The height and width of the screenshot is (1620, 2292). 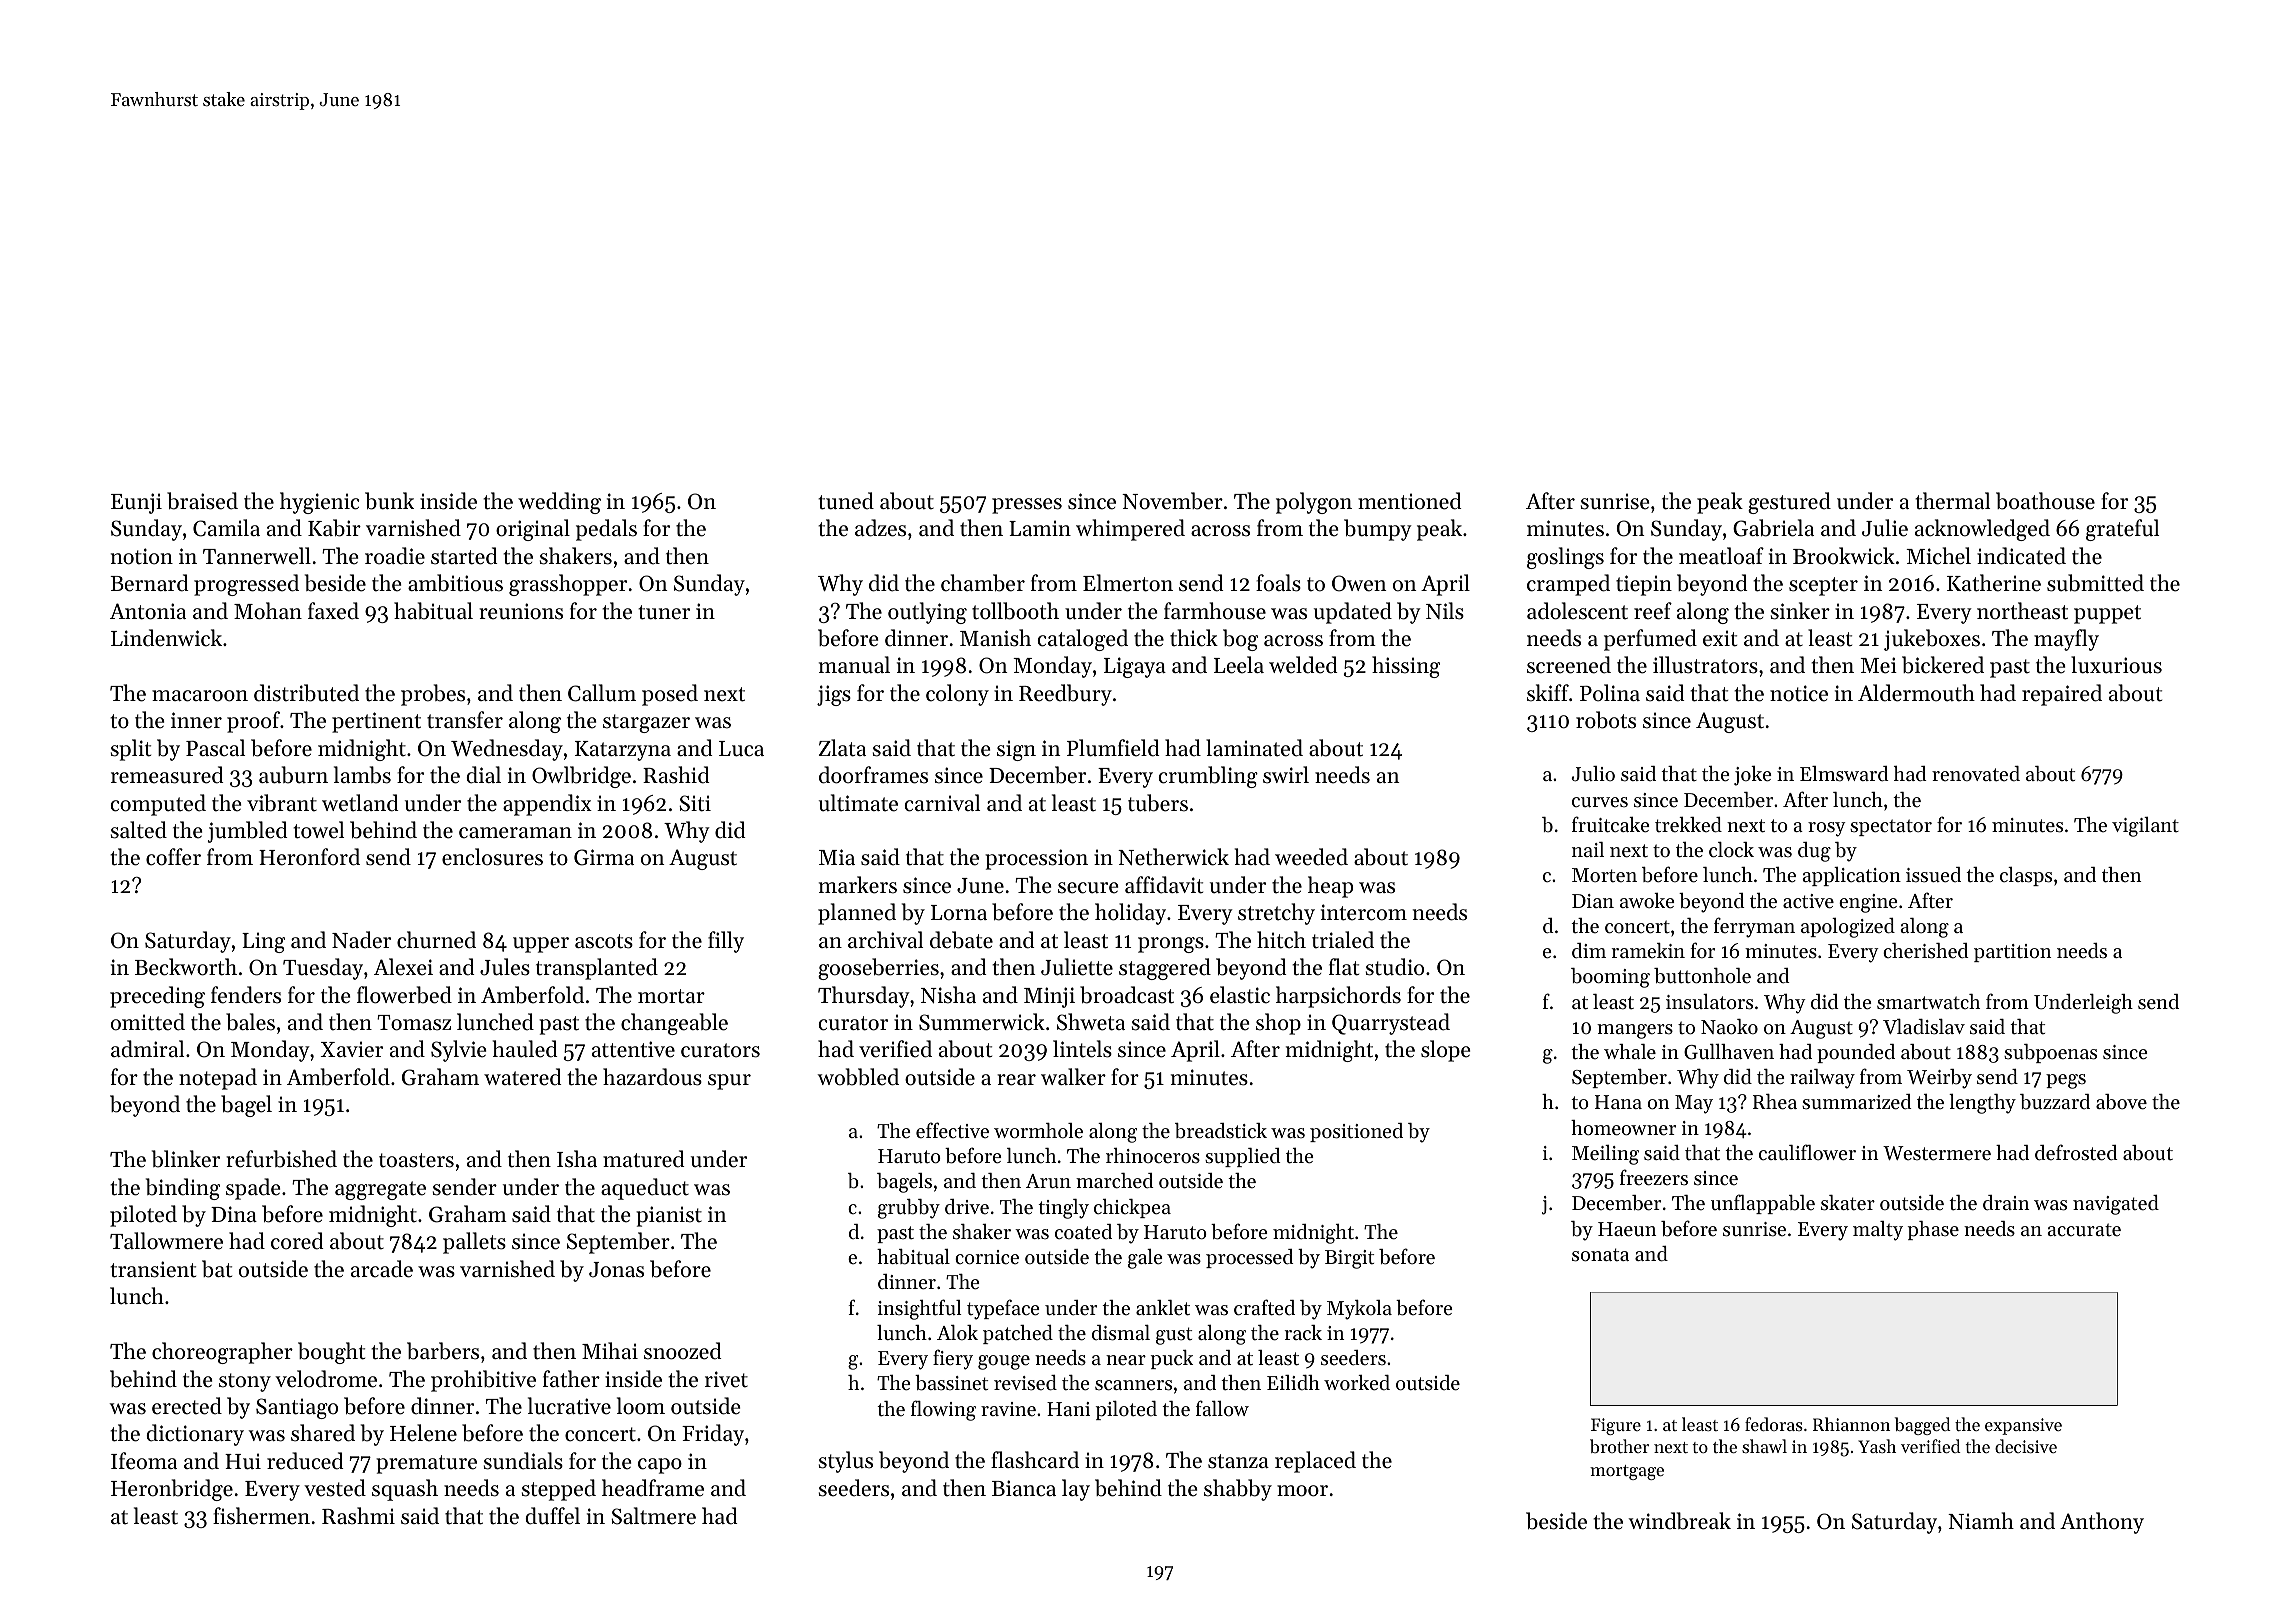 What do you see at coordinates (423, 1433) in the screenshot?
I see `Helene` at bounding box center [423, 1433].
